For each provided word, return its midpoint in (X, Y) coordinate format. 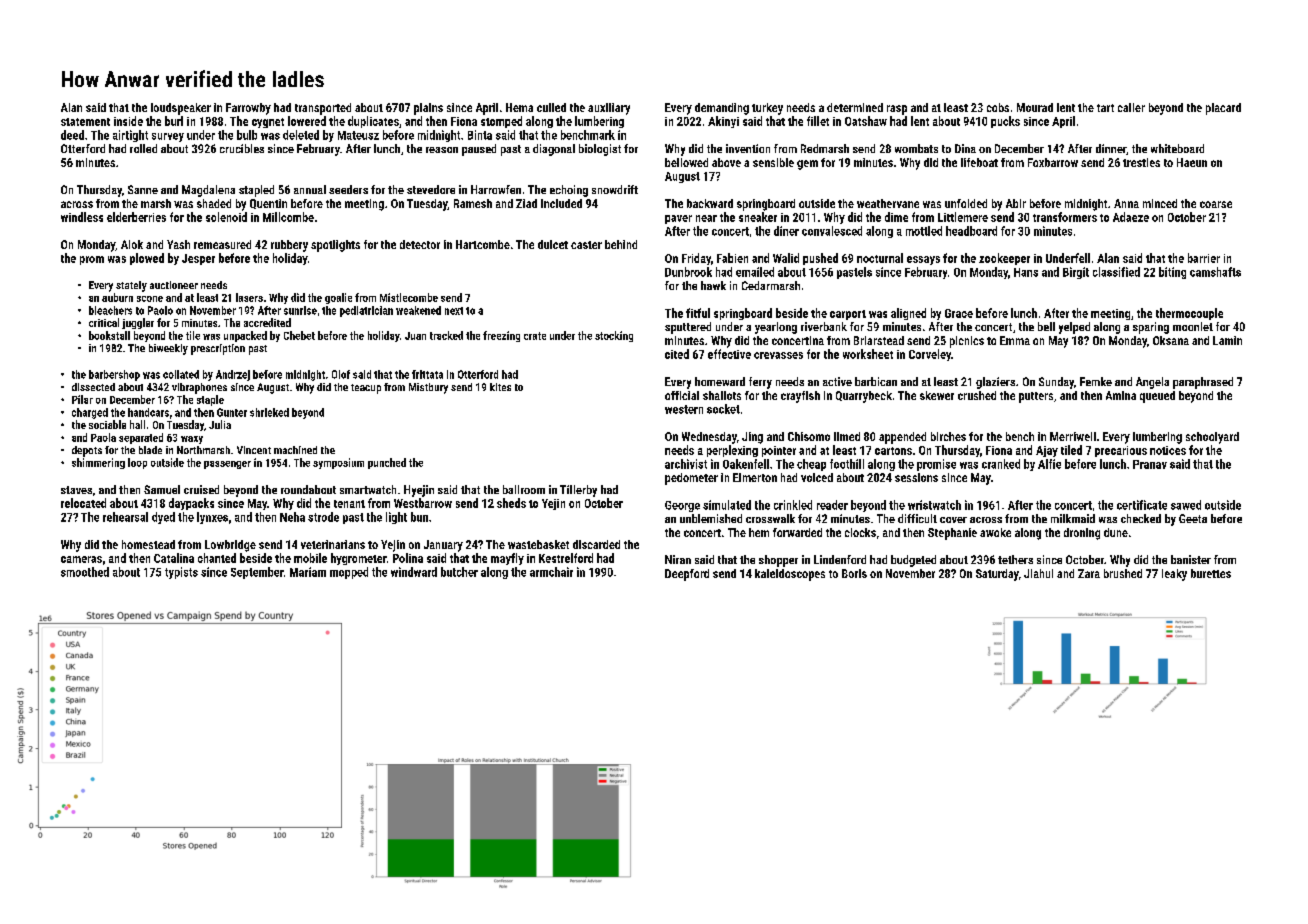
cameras (81, 559)
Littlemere (963, 217)
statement (85, 122)
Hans (1026, 272)
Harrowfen (496, 189)
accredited (267, 322)
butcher (459, 572)
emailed (755, 272)
